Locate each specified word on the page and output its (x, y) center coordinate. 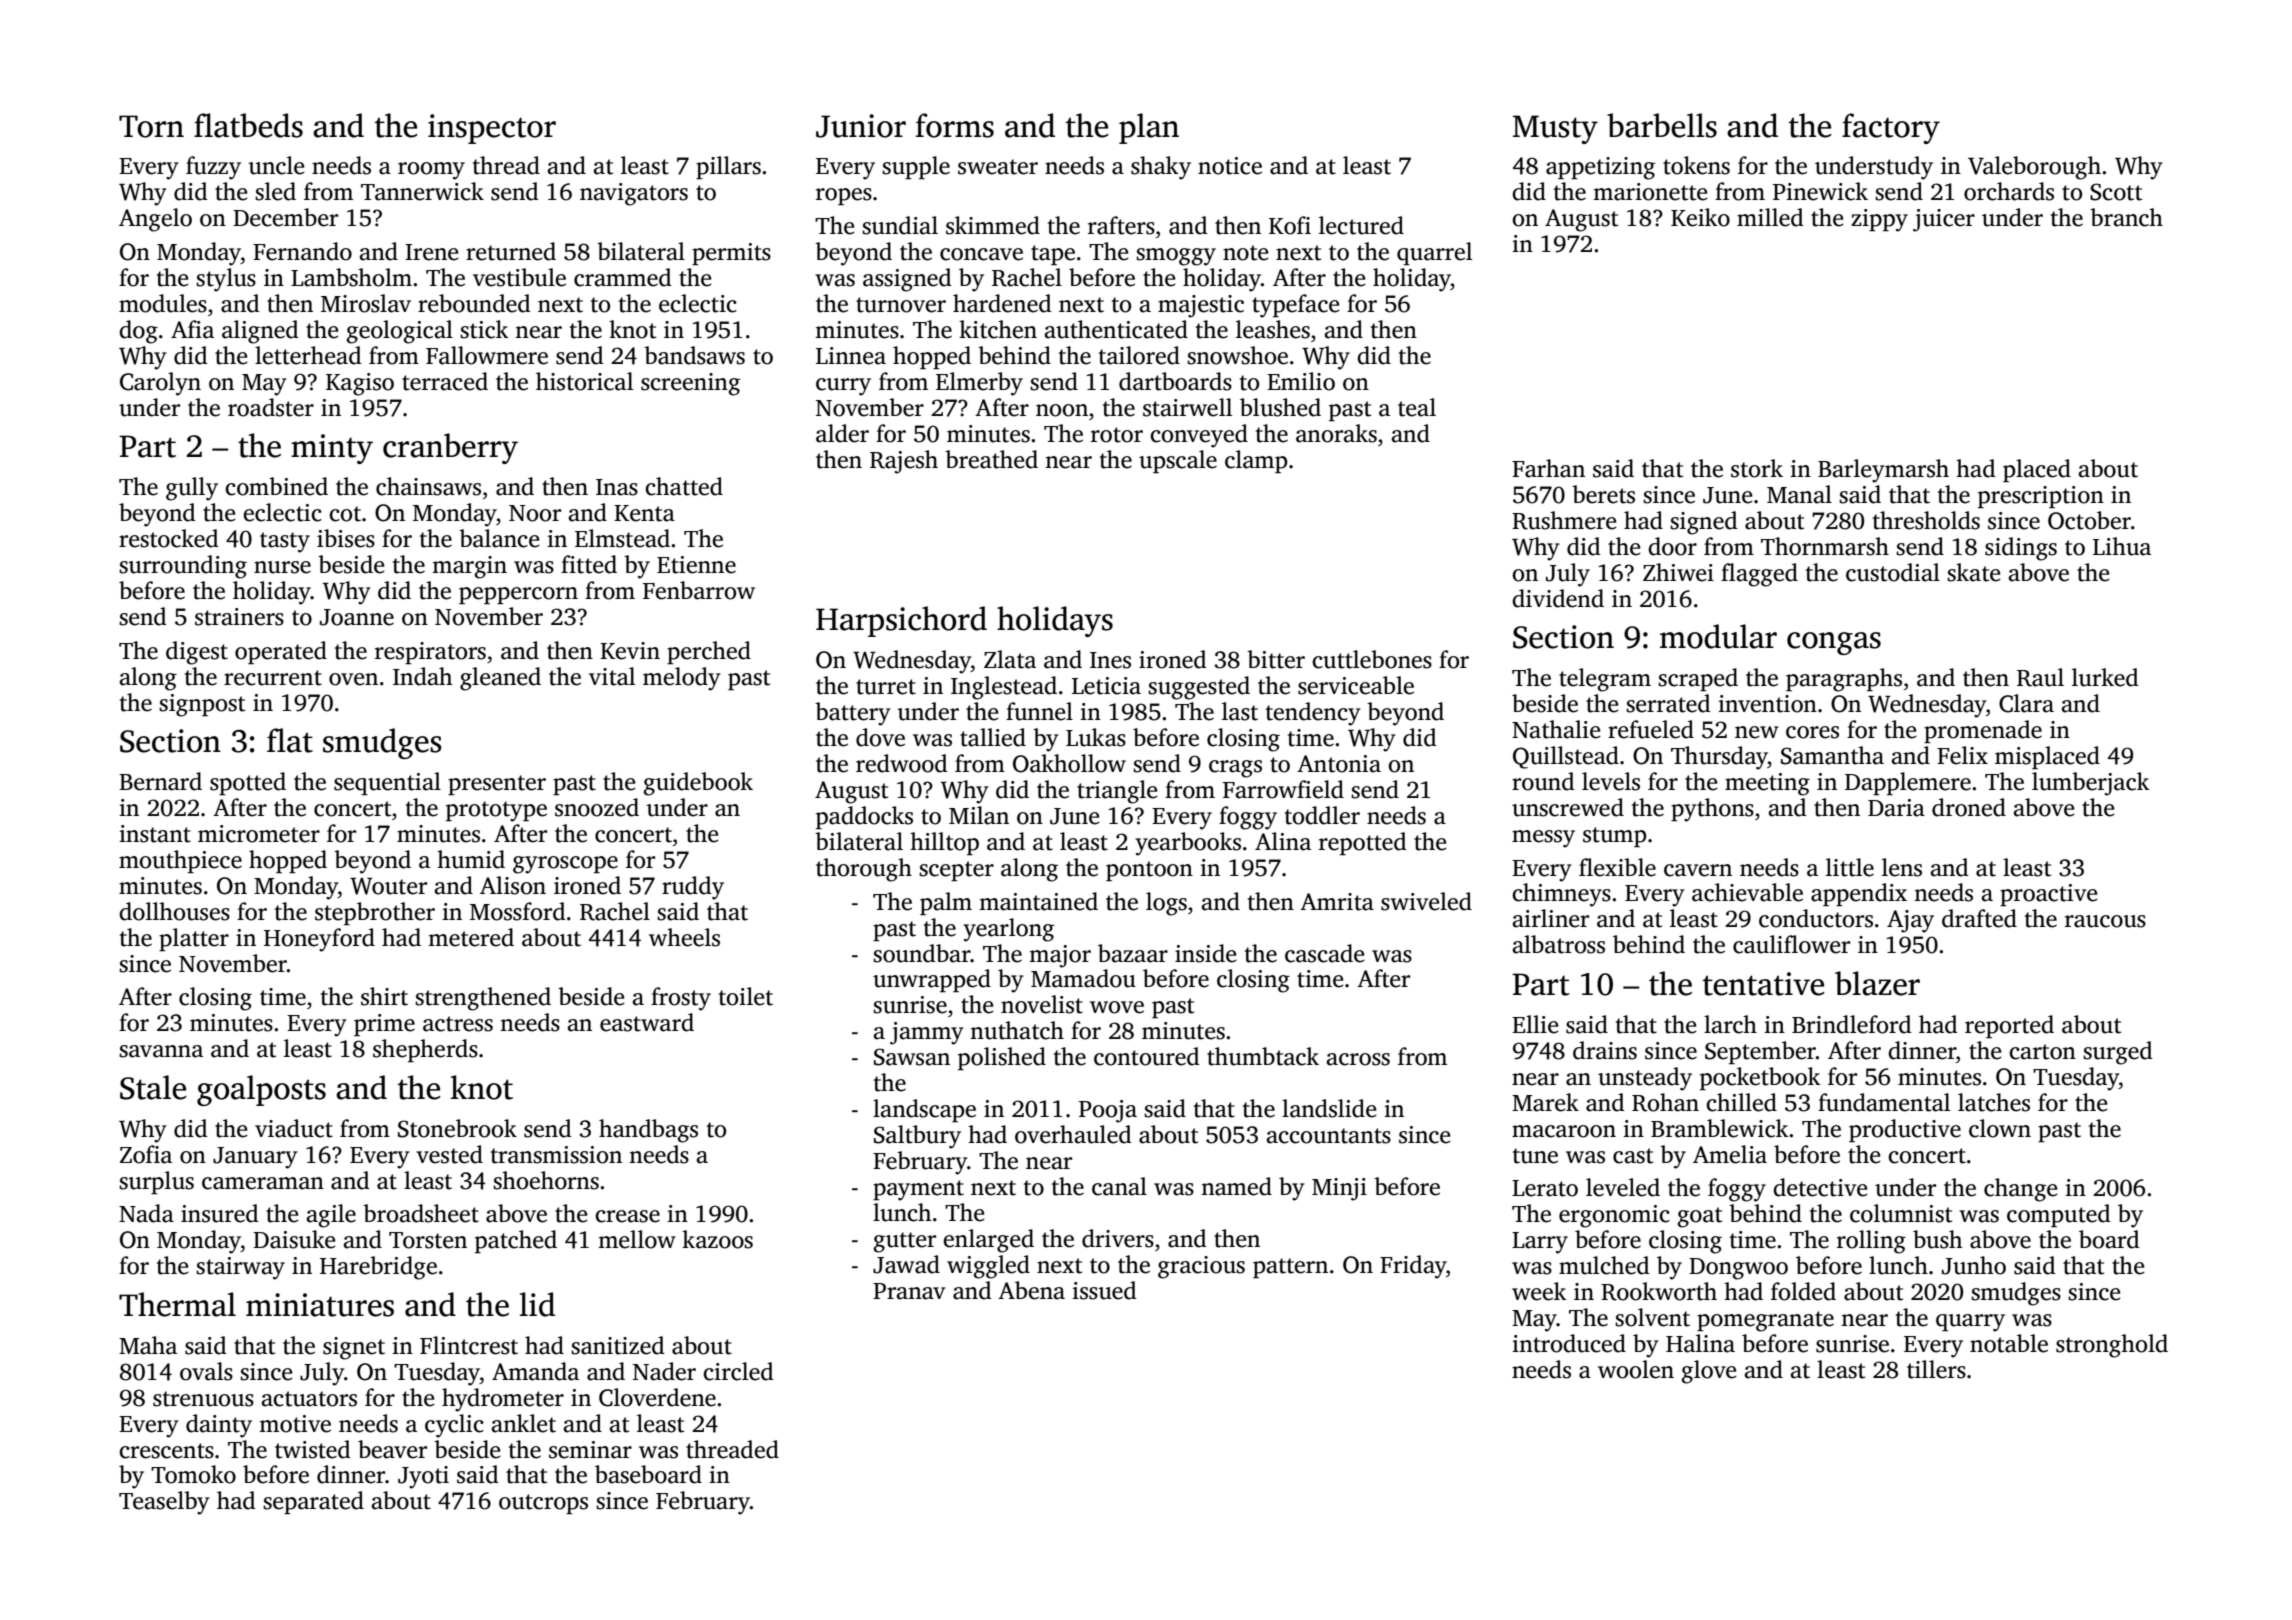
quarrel (1434, 253)
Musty (1555, 129)
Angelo (155, 220)
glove (1709, 1372)
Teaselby (164, 1503)
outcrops (543, 1504)
